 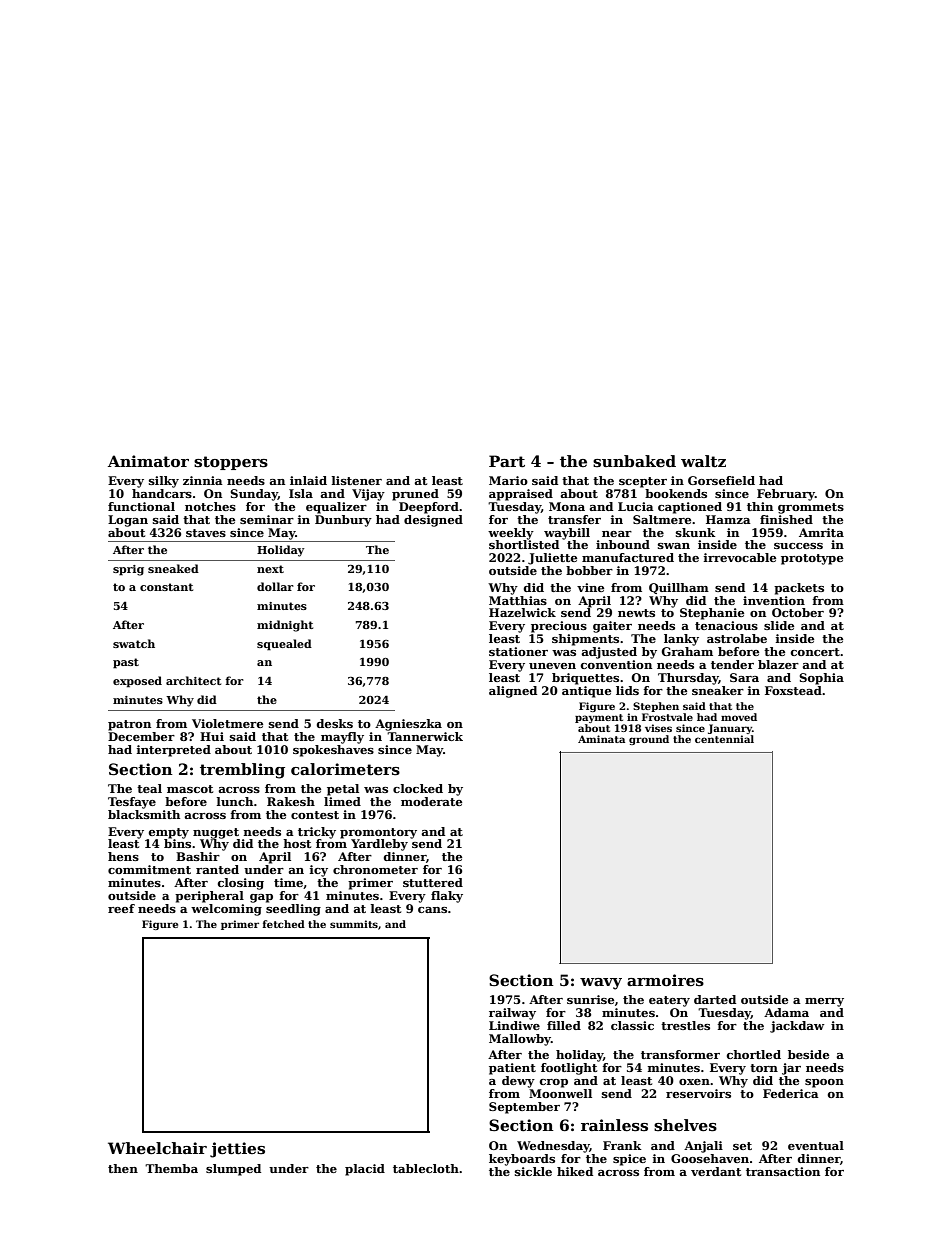 I want to click on desks, so click(x=335, y=723).
